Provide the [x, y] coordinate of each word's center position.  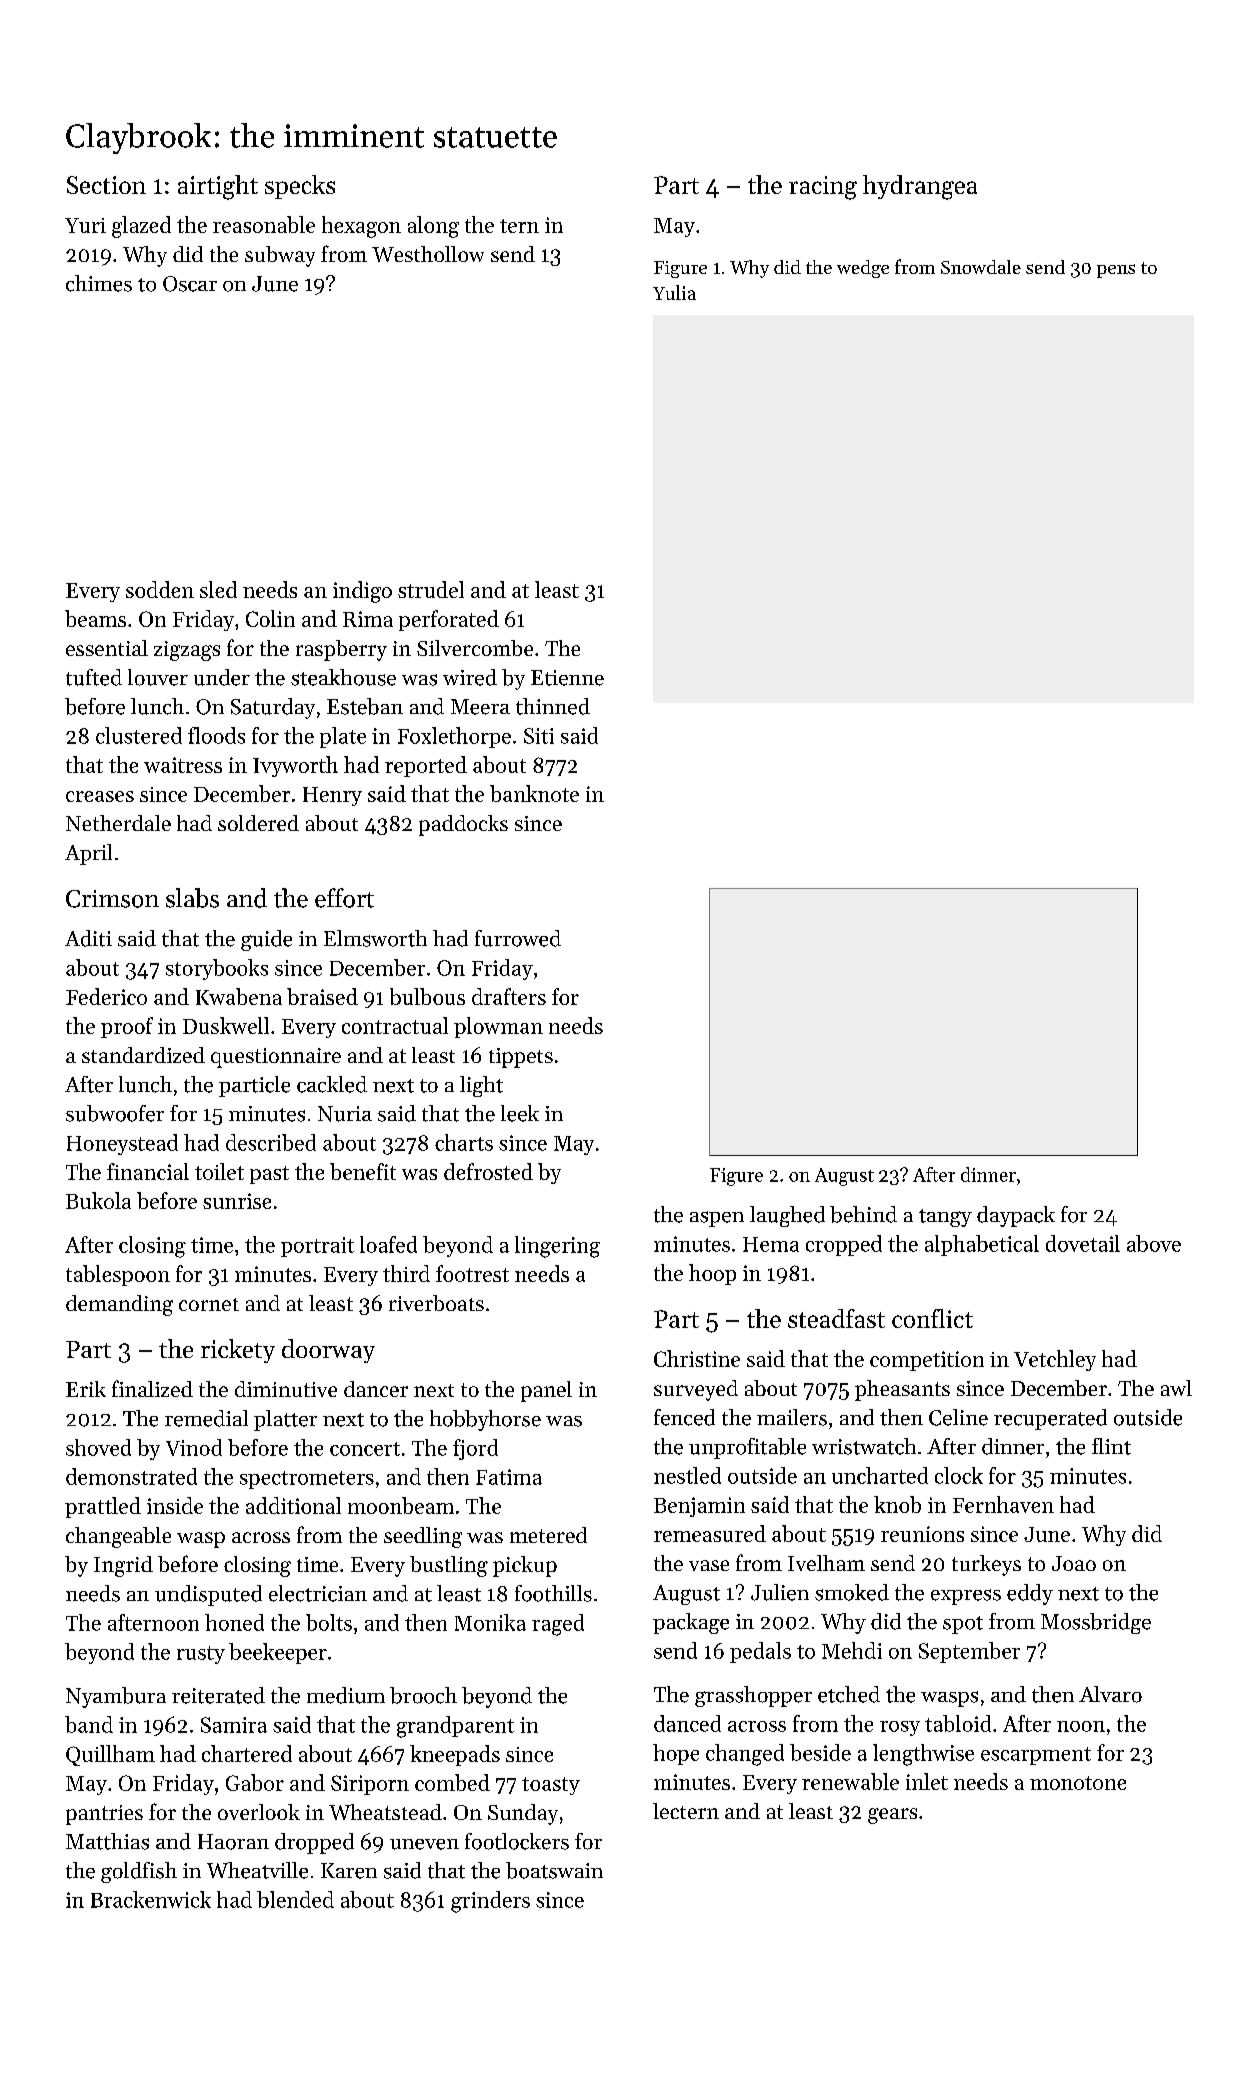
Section [106, 185]
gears [892, 1816]
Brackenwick [151, 1899]
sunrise [237, 1201]
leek [520, 1113]
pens [1116, 271]
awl [1176, 1388]
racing [823, 188]
